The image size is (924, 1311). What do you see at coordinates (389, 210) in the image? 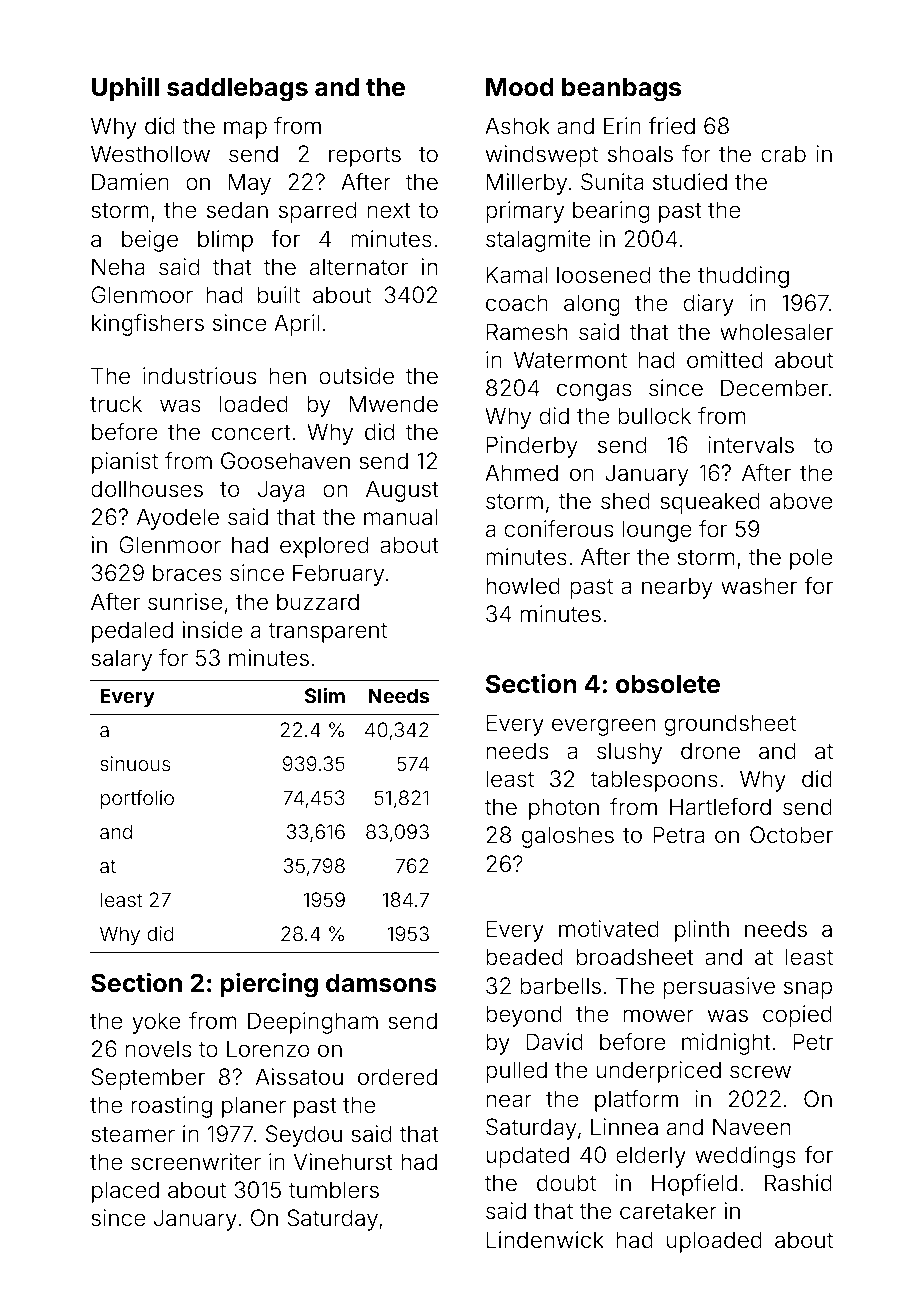
I see `next` at bounding box center [389, 210].
